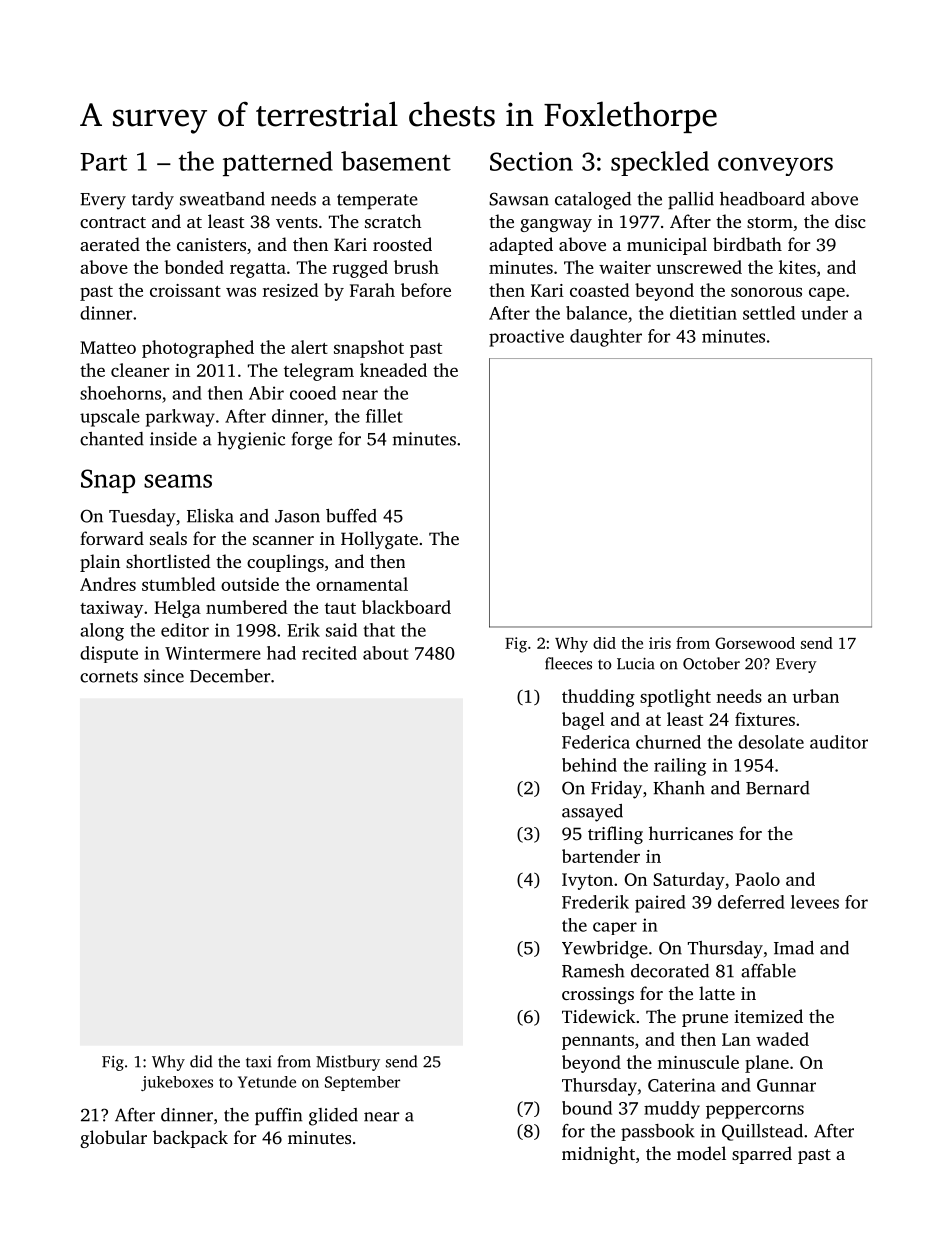  I want to click on since, so click(164, 676).
